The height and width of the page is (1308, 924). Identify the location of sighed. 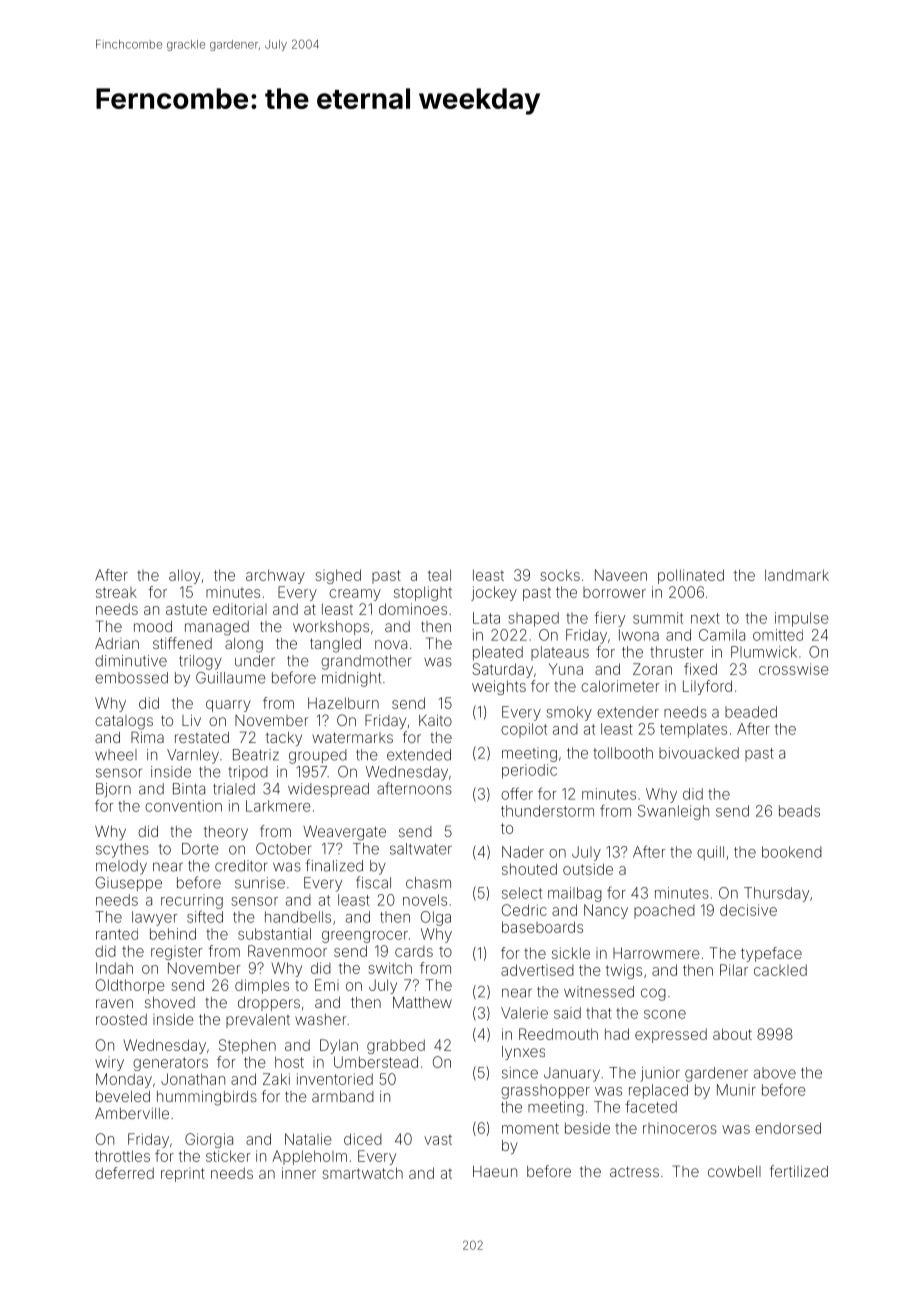
(338, 576).
